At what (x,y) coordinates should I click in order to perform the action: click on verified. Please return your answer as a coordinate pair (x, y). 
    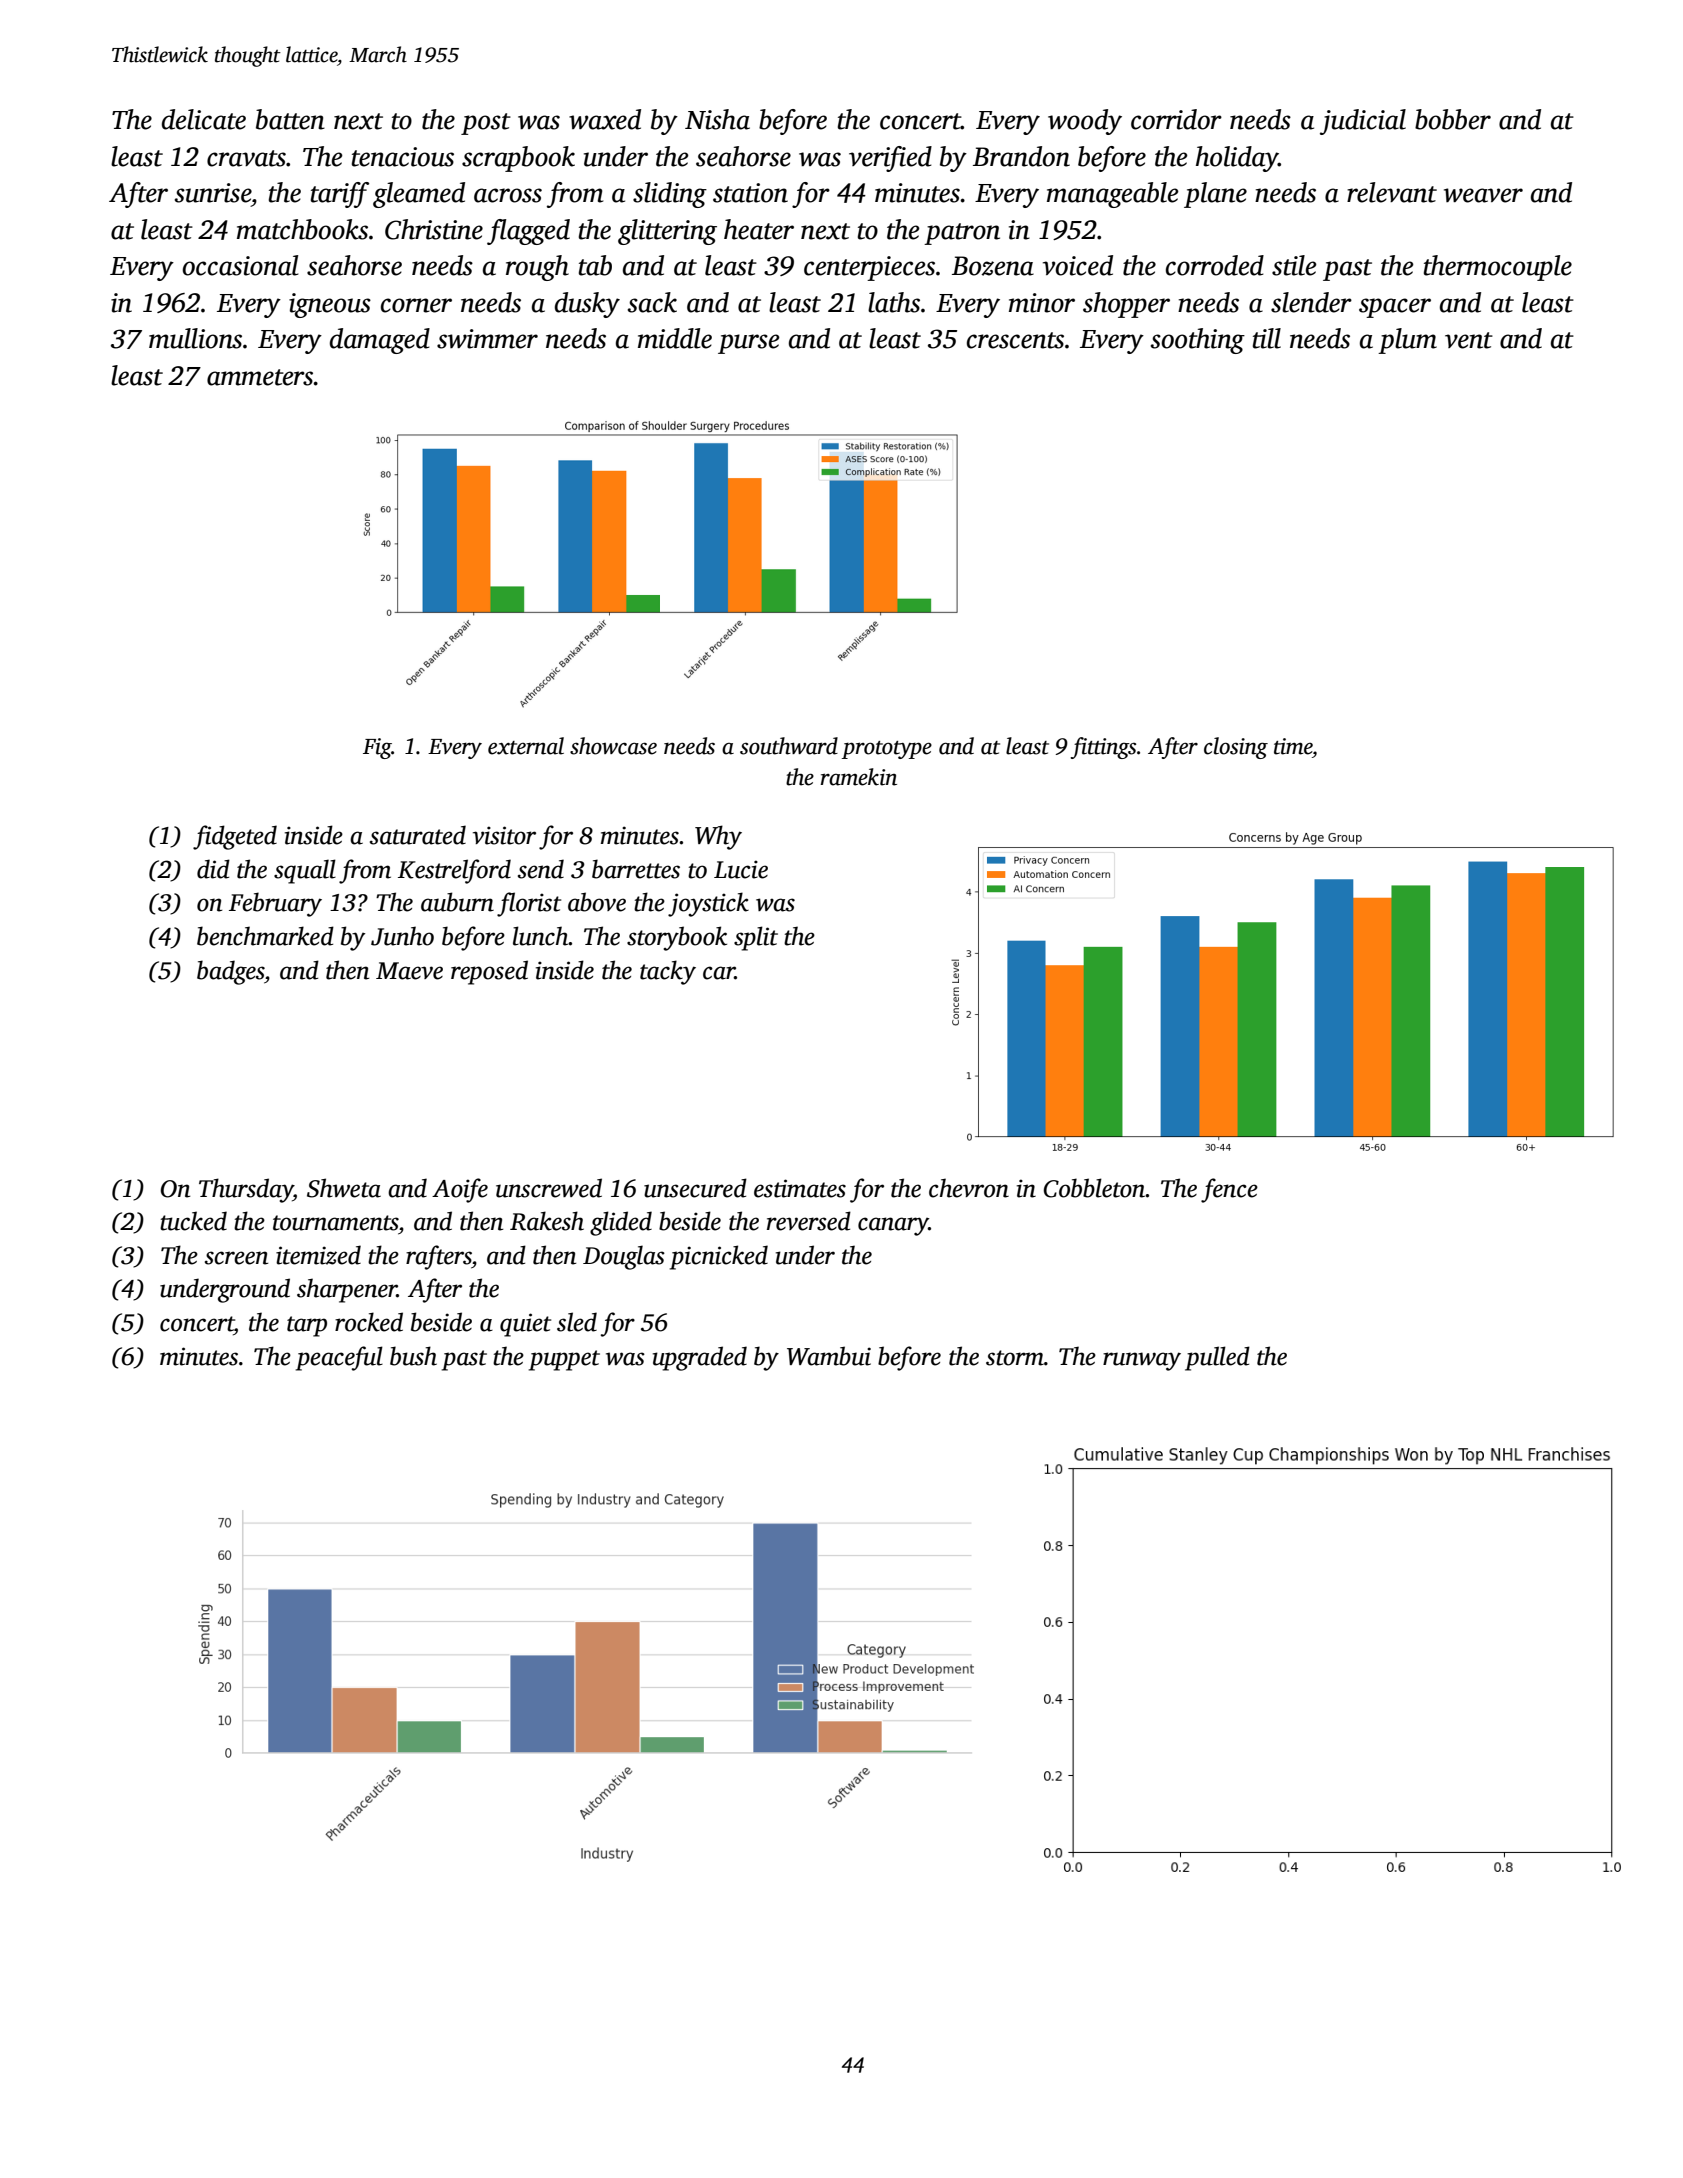
    Looking at the image, I should click on (890, 159).
